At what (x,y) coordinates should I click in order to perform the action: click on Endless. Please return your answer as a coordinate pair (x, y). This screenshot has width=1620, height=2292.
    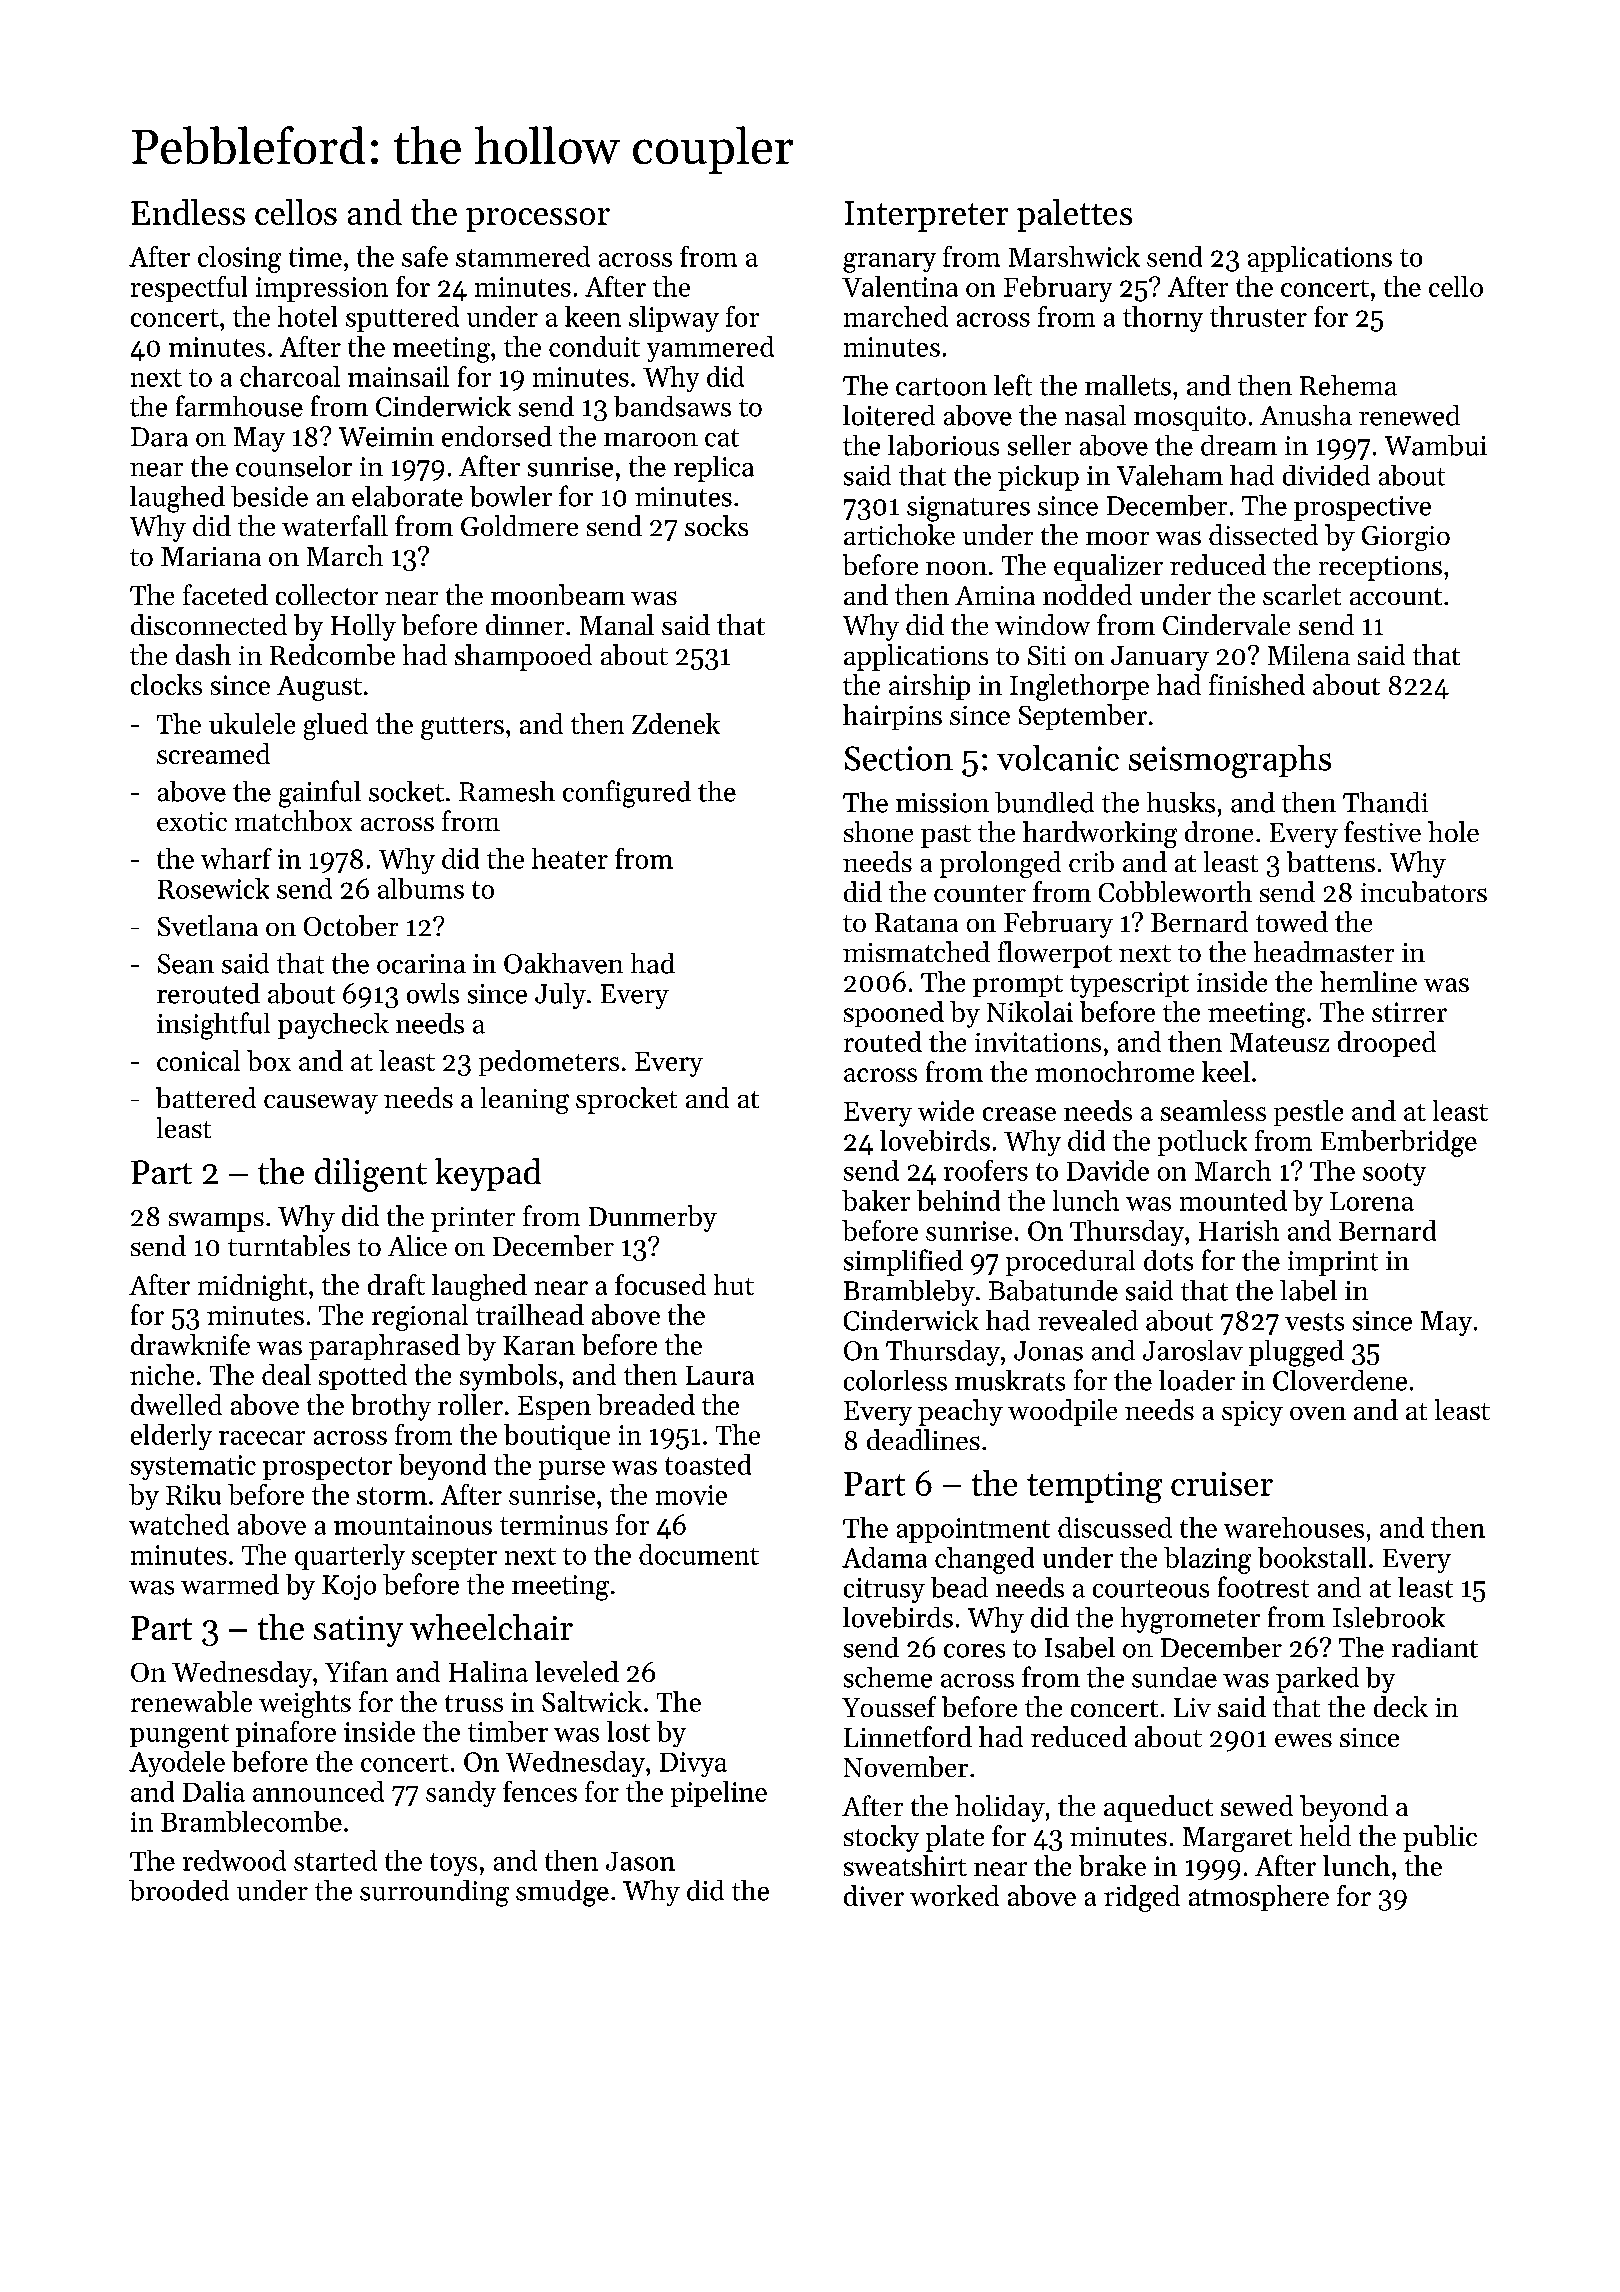
    Looking at the image, I should click on (188, 212).
